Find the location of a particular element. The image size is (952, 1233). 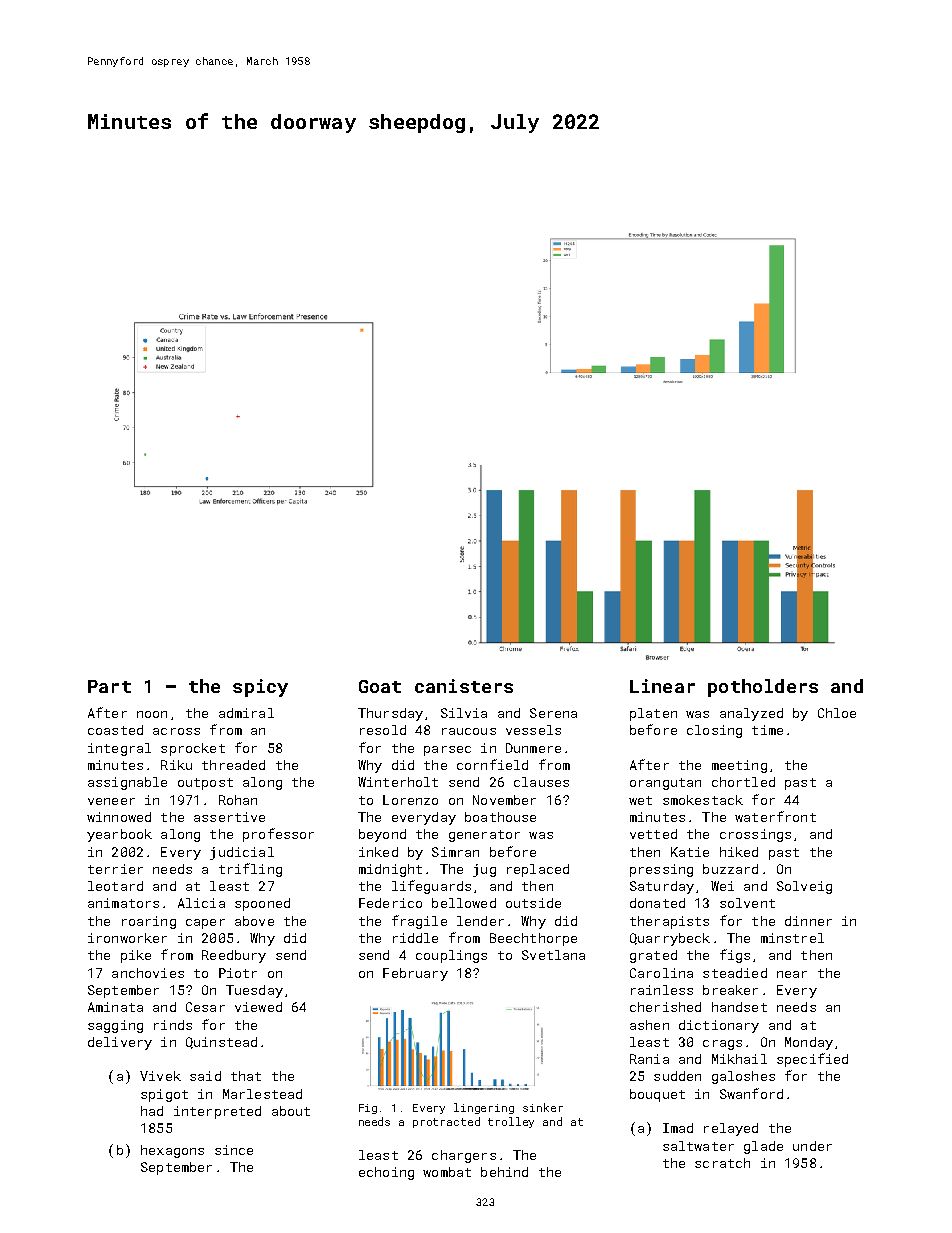

interpreted is located at coordinates (217, 1112).
